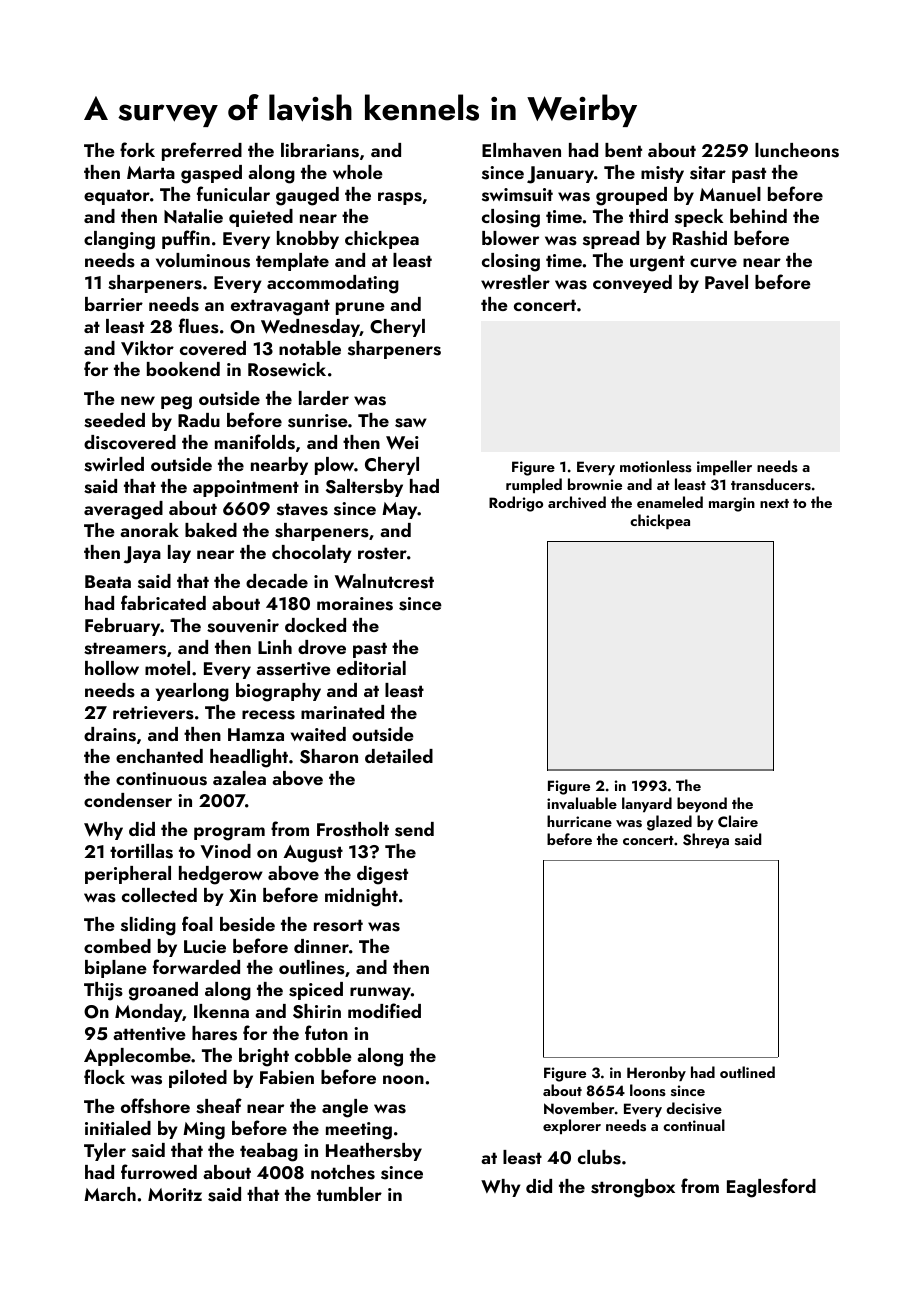 Image resolution: width=924 pixels, height=1311 pixels. I want to click on hollow, so click(112, 668).
